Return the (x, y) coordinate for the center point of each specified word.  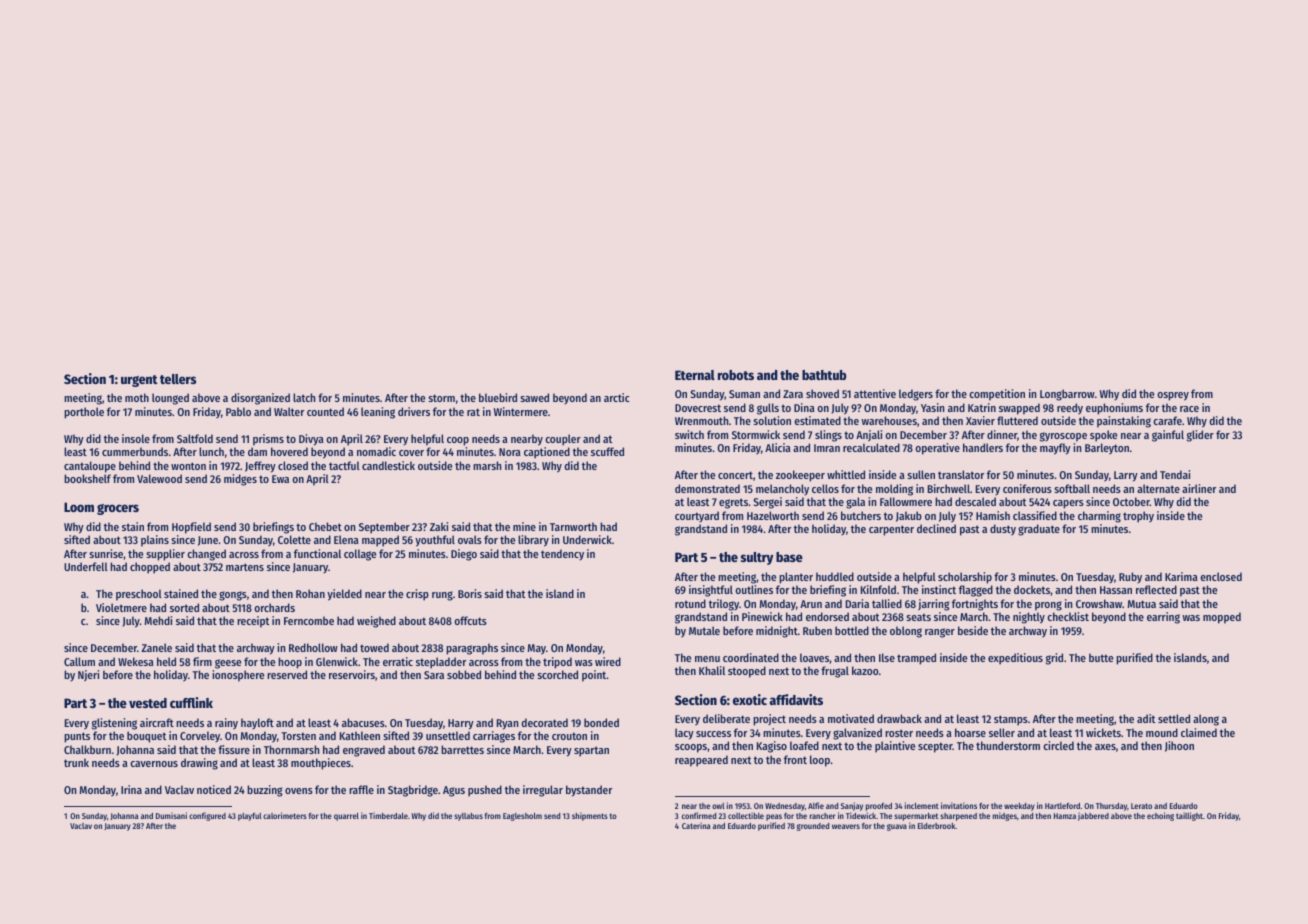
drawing (199, 764)
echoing (1160, 816)
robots (736, 375)
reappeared (701, 761)
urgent (139, 381)
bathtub (824, 375)
